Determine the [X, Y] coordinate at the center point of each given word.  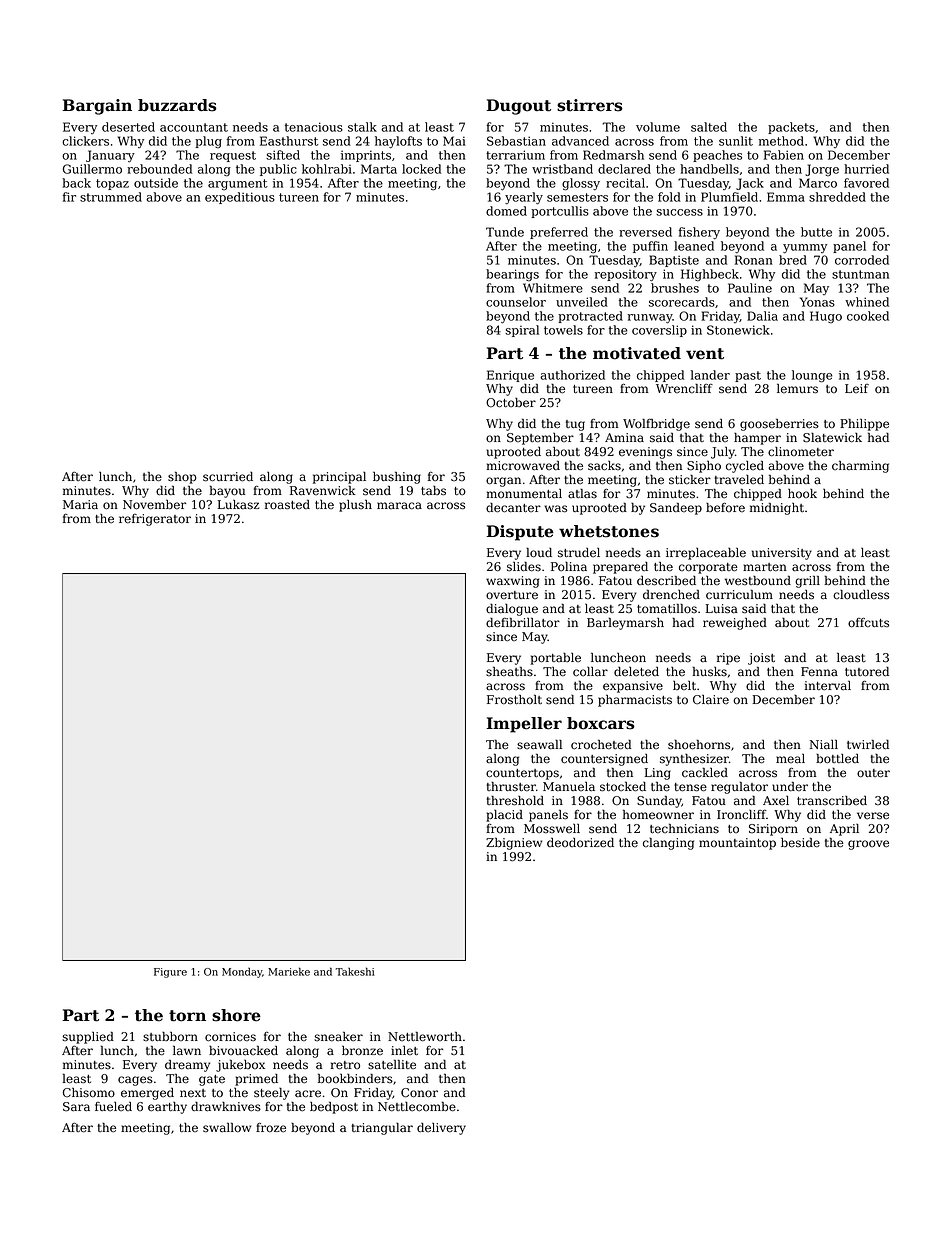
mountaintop [737, 844]
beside [800, 842]
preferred [559, 233]
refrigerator [155, 520]
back [76, 183]
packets [791, 128]
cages [135, 1081]
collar [590, 671]
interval [828, 685]
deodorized [580, 842]
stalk [362, 127]
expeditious [240, 198]
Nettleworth [425, 1036]
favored [866, 183]
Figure [170, 973]
